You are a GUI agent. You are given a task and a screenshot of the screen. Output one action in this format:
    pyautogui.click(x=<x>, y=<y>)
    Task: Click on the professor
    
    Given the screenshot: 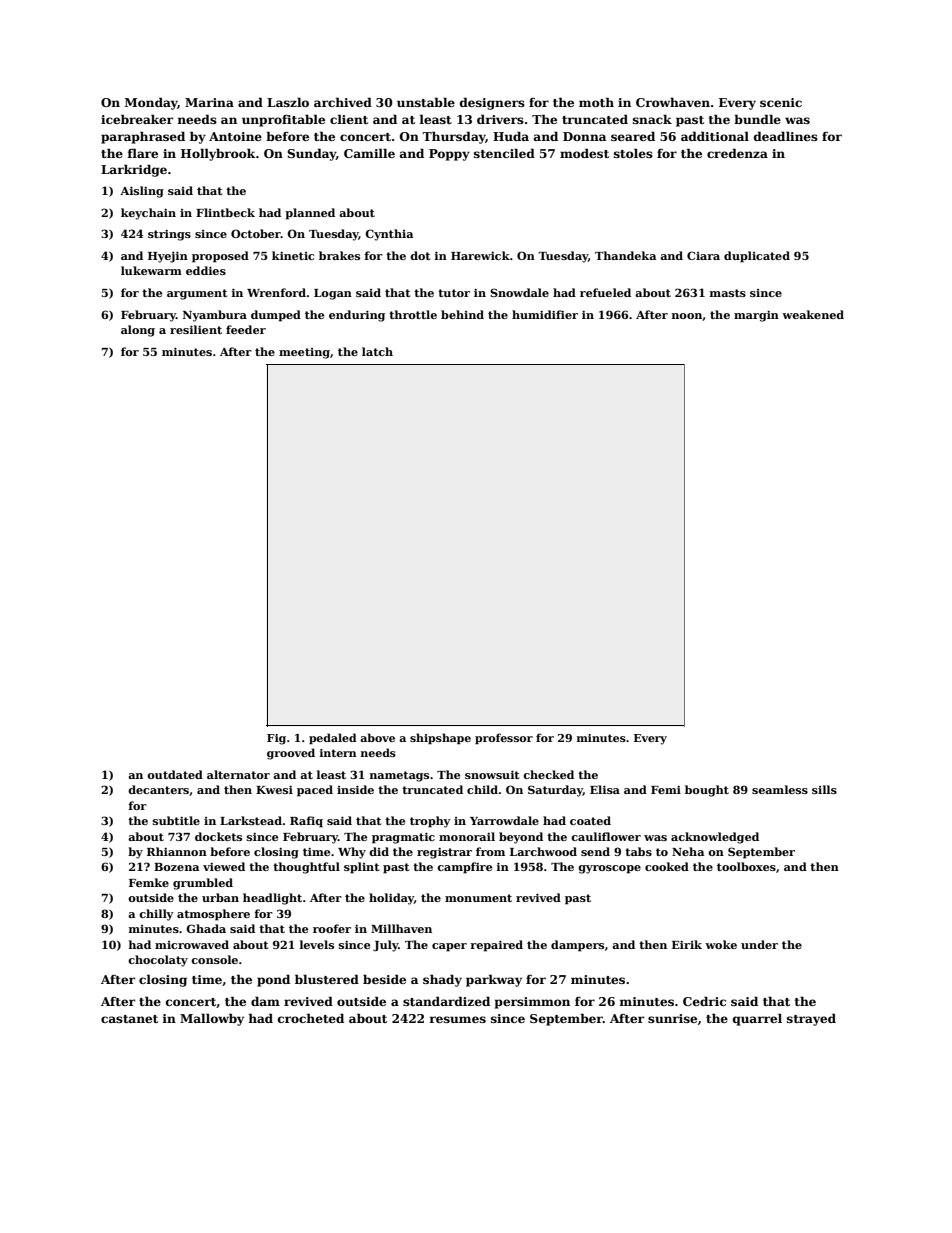 What is the action you would take?
    pyautogui.click(x=504, y=738)
